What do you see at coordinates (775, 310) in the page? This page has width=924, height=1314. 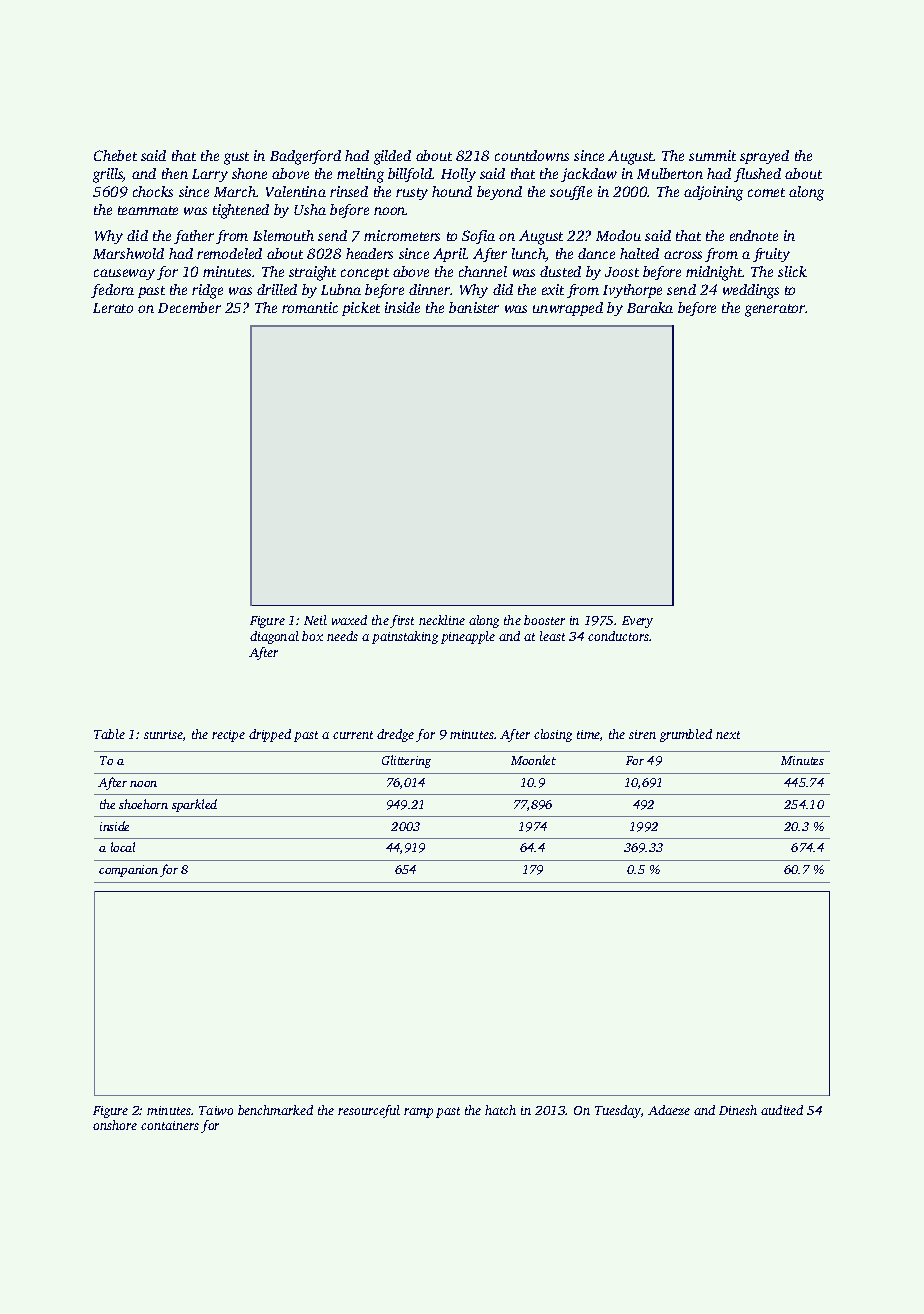 I see `generator` at bounding box center [775, 310].
